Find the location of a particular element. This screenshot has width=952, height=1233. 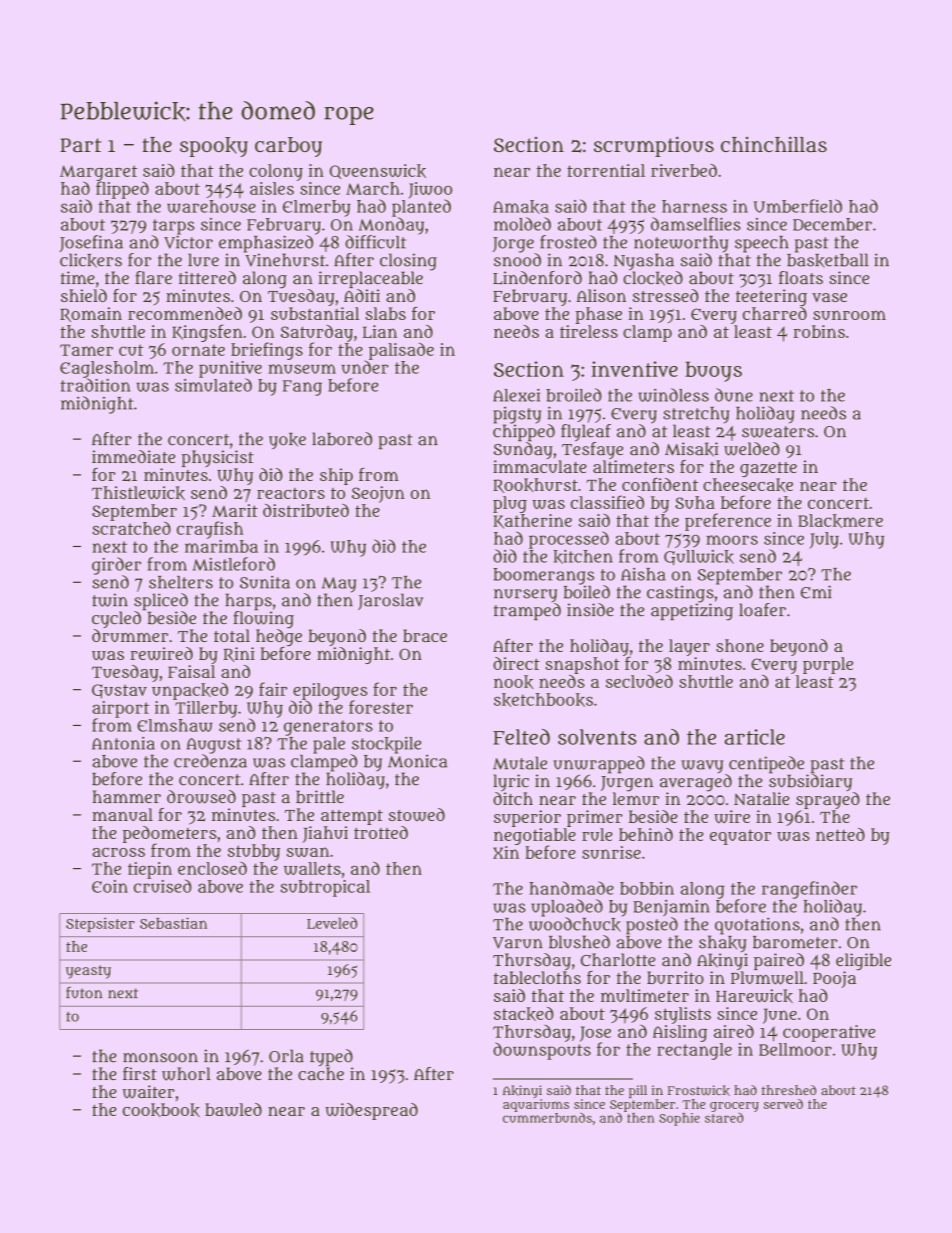

waiter is located at coordinates (149, 1092).
